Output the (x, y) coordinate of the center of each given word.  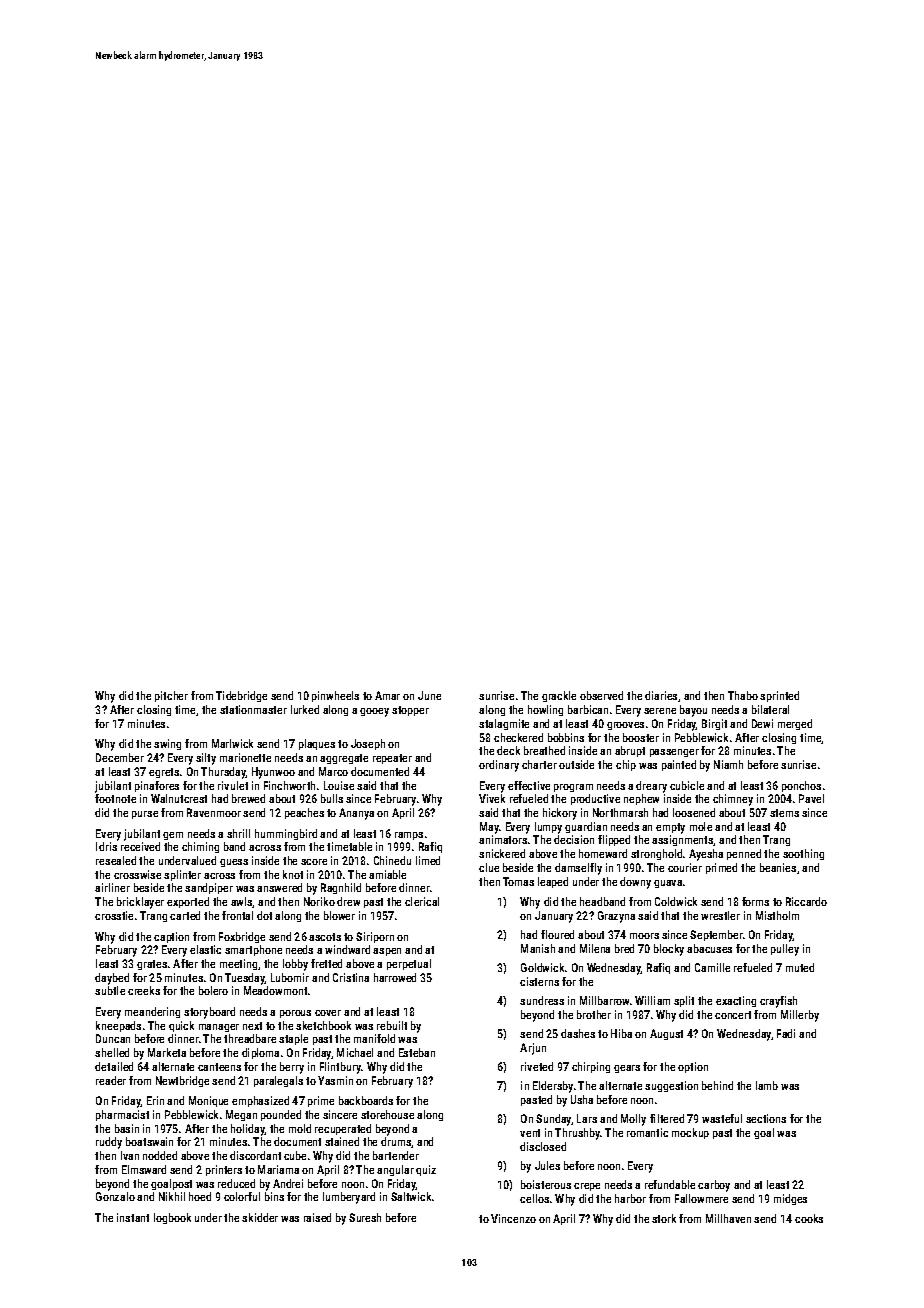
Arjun (533, 1049)
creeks (144, 990)
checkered (518, 737)
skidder (260, 1217)
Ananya (356, 814)
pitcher (171, 696)
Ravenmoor (214, 812)
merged (795, 724)
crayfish (778, 1002)
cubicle (687, 785)
